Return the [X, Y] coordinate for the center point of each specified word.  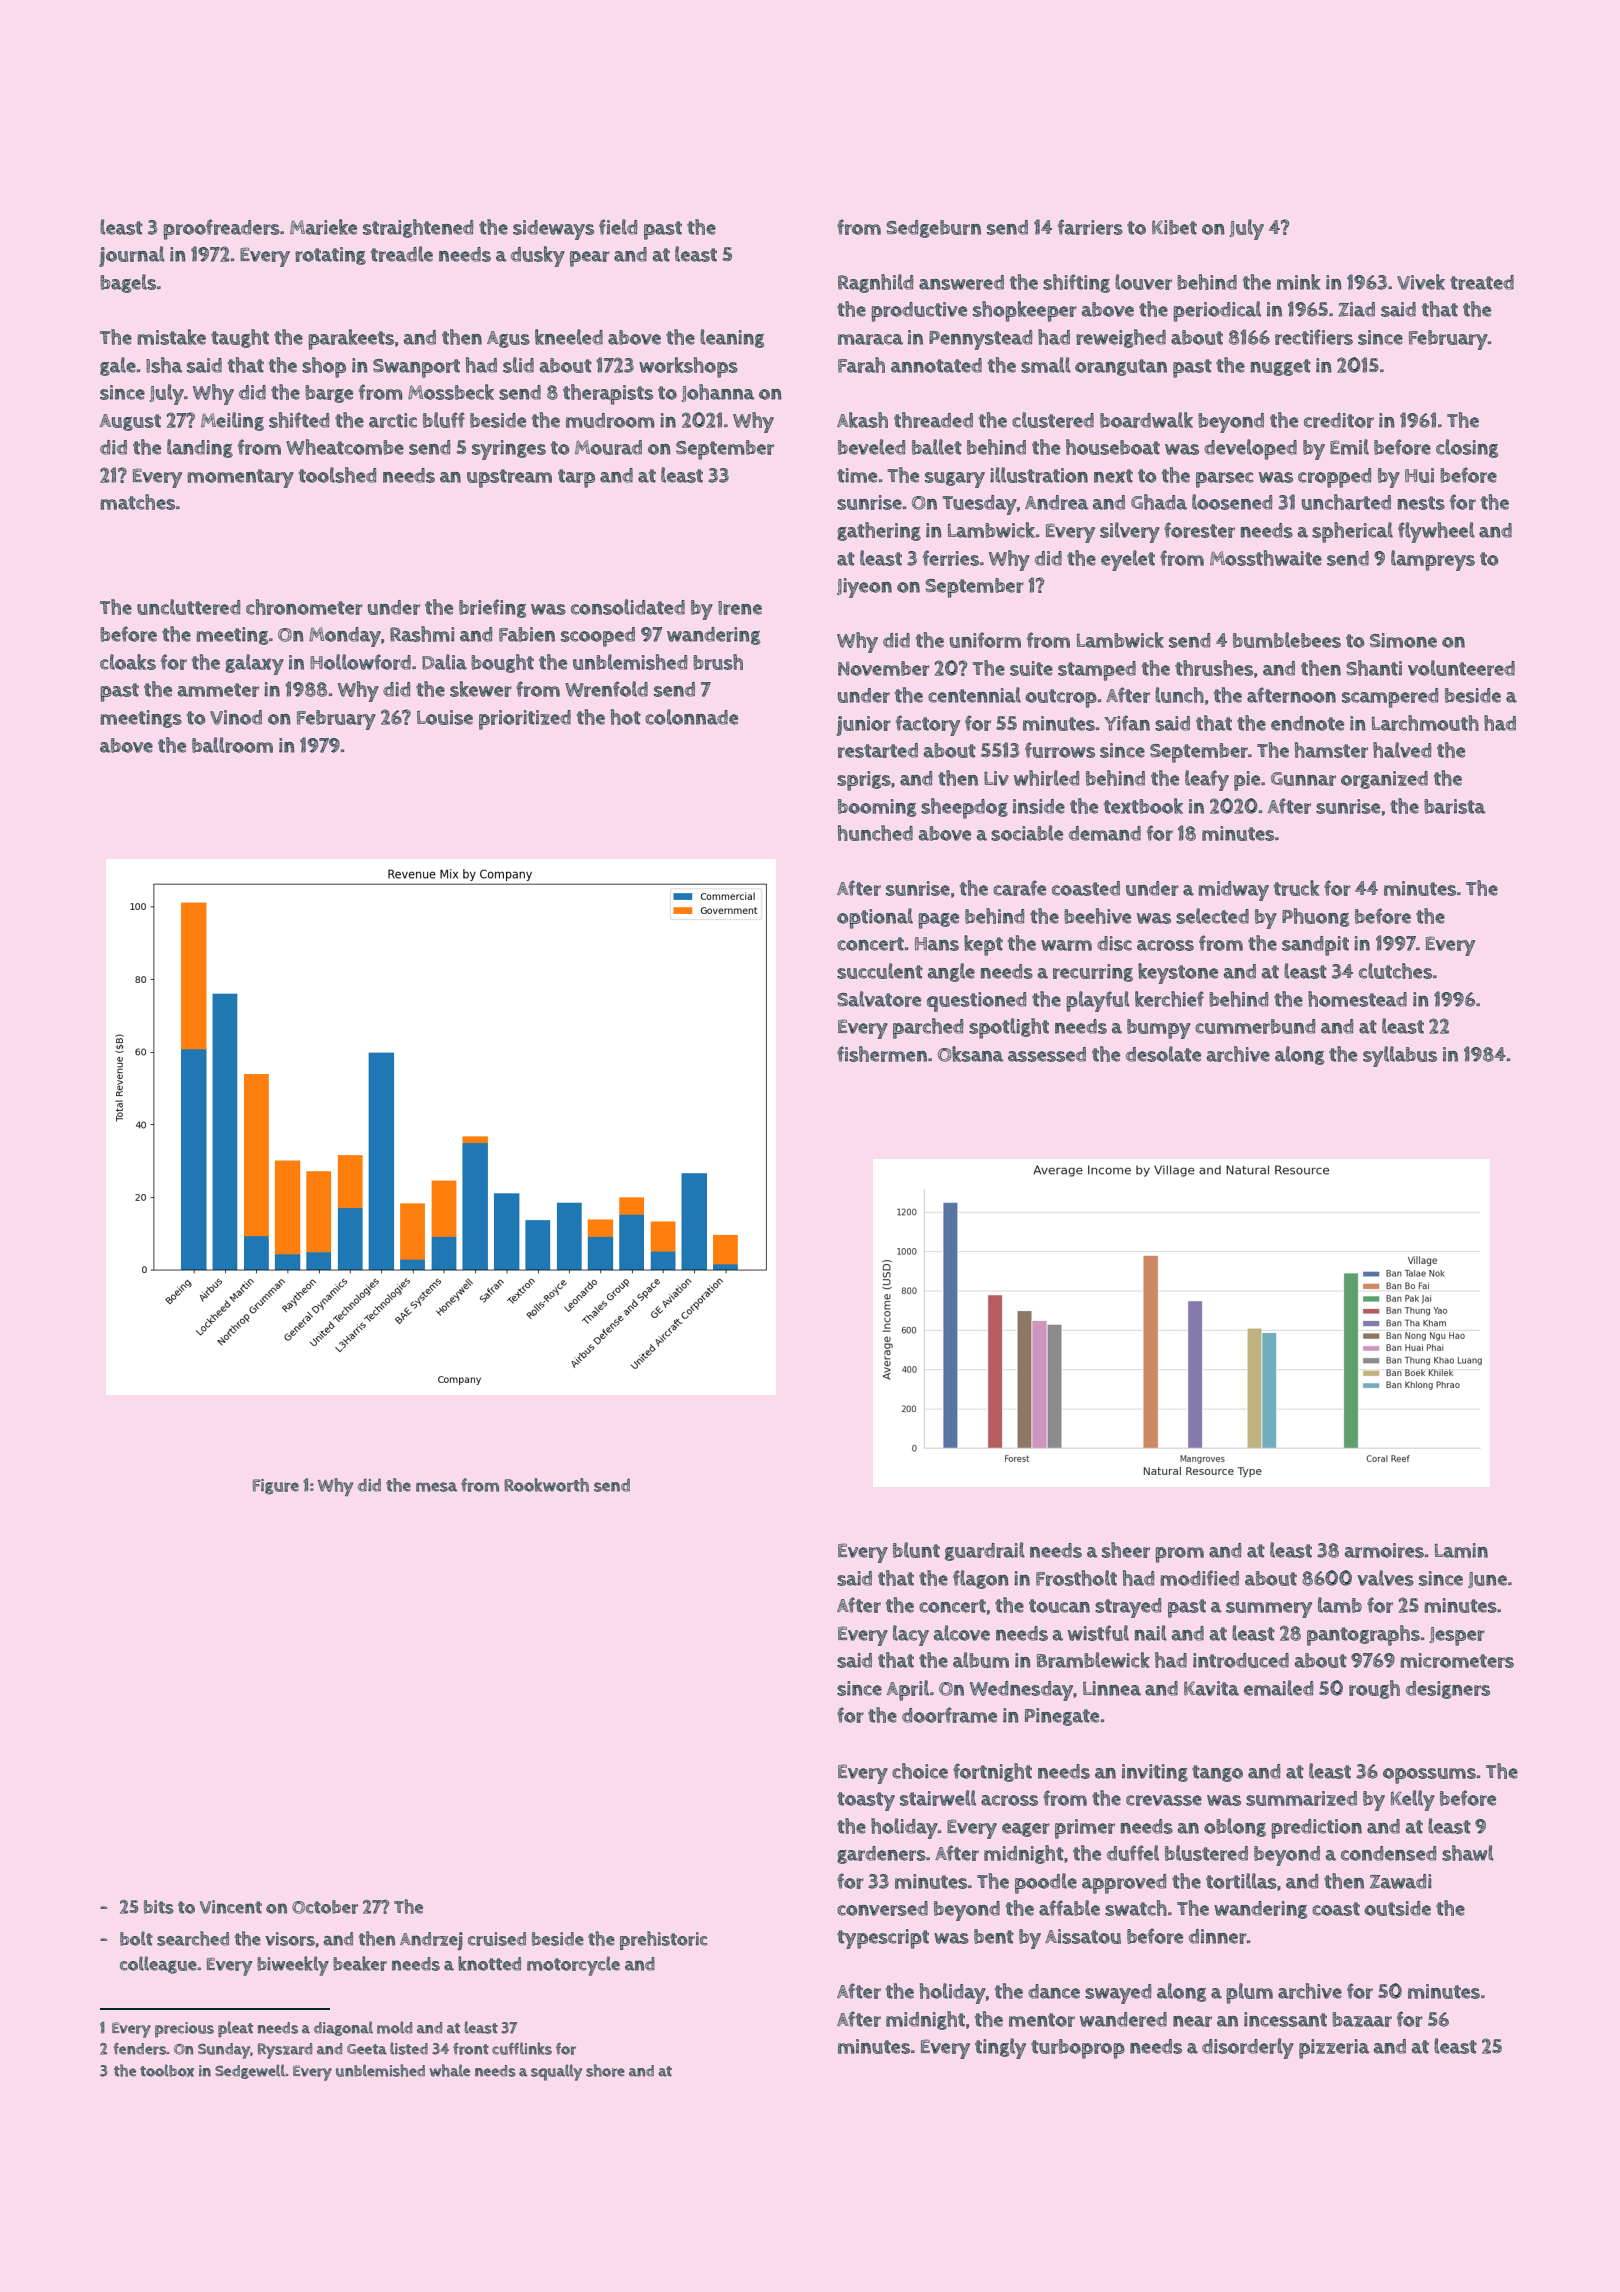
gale [118, 366]
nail [1151, 1633]
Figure [276, 1487]
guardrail [985, 1551]
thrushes [1214, 668]
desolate [1163, 1054]
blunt [916, 1550]
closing [1467, 448]
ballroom [232, 745]
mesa [436, 1487]
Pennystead [980, 340]
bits [159, 1907]
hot [626, 717]
